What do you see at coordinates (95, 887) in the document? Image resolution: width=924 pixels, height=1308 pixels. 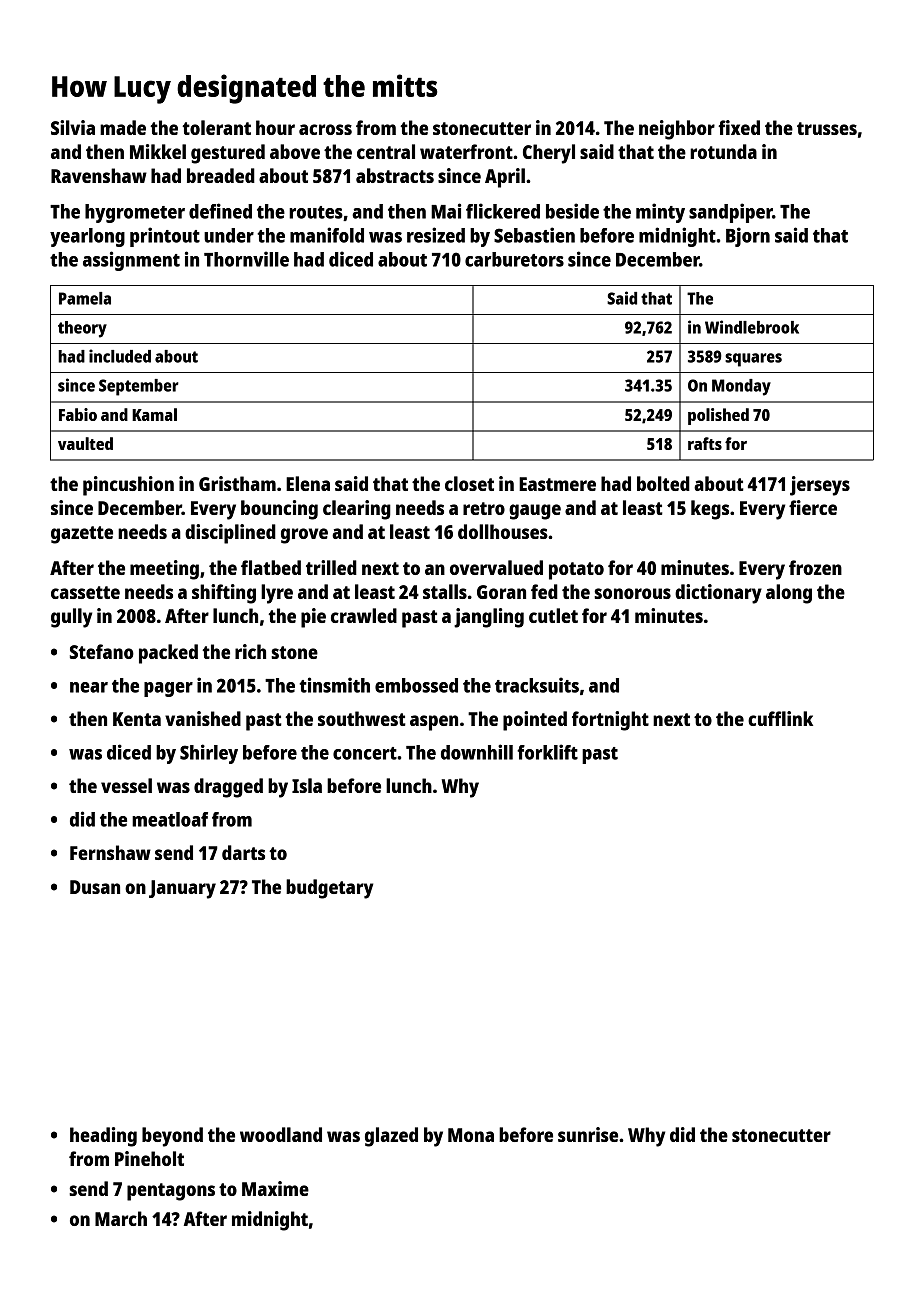 I see `Dusan` at bounding box center [95, 887].
